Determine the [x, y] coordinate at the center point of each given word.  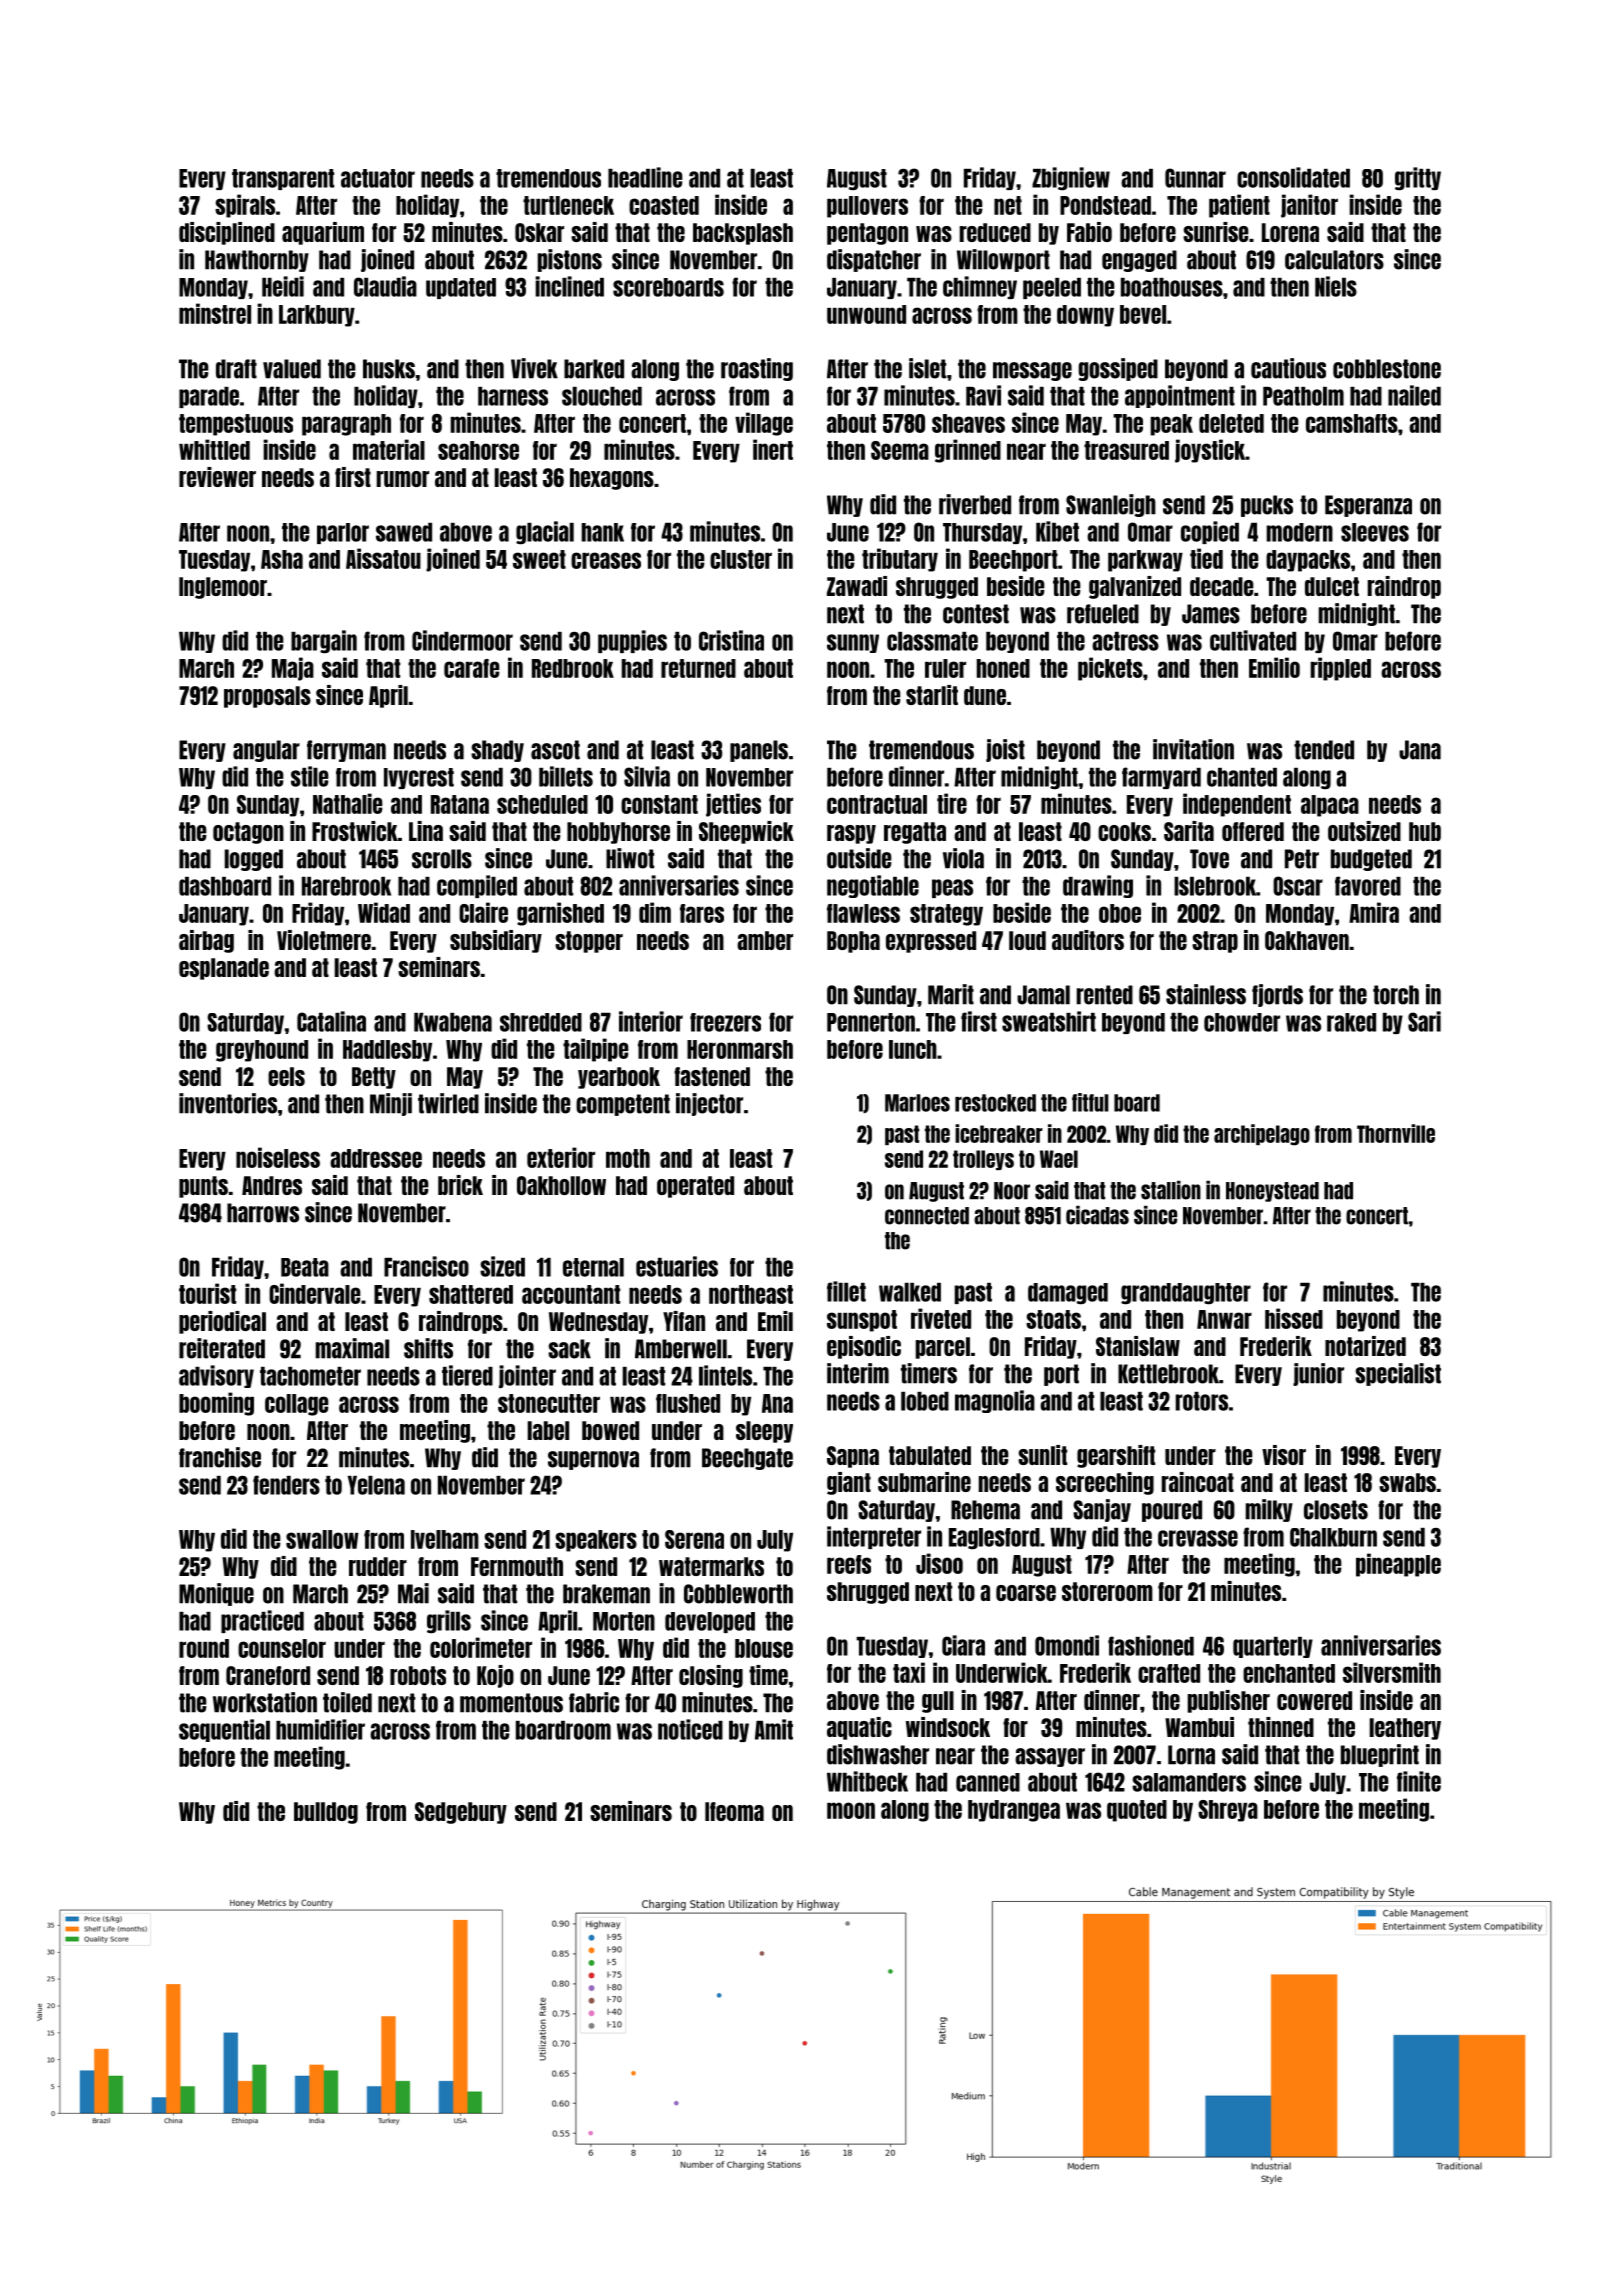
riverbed [975, 504]
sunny [853, 643]
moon [851, 1810]
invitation [1193, 749]
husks [389, 369]
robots [418, 1675]
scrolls [442, 859]
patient [1239, 206]
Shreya [1228, 1811]
